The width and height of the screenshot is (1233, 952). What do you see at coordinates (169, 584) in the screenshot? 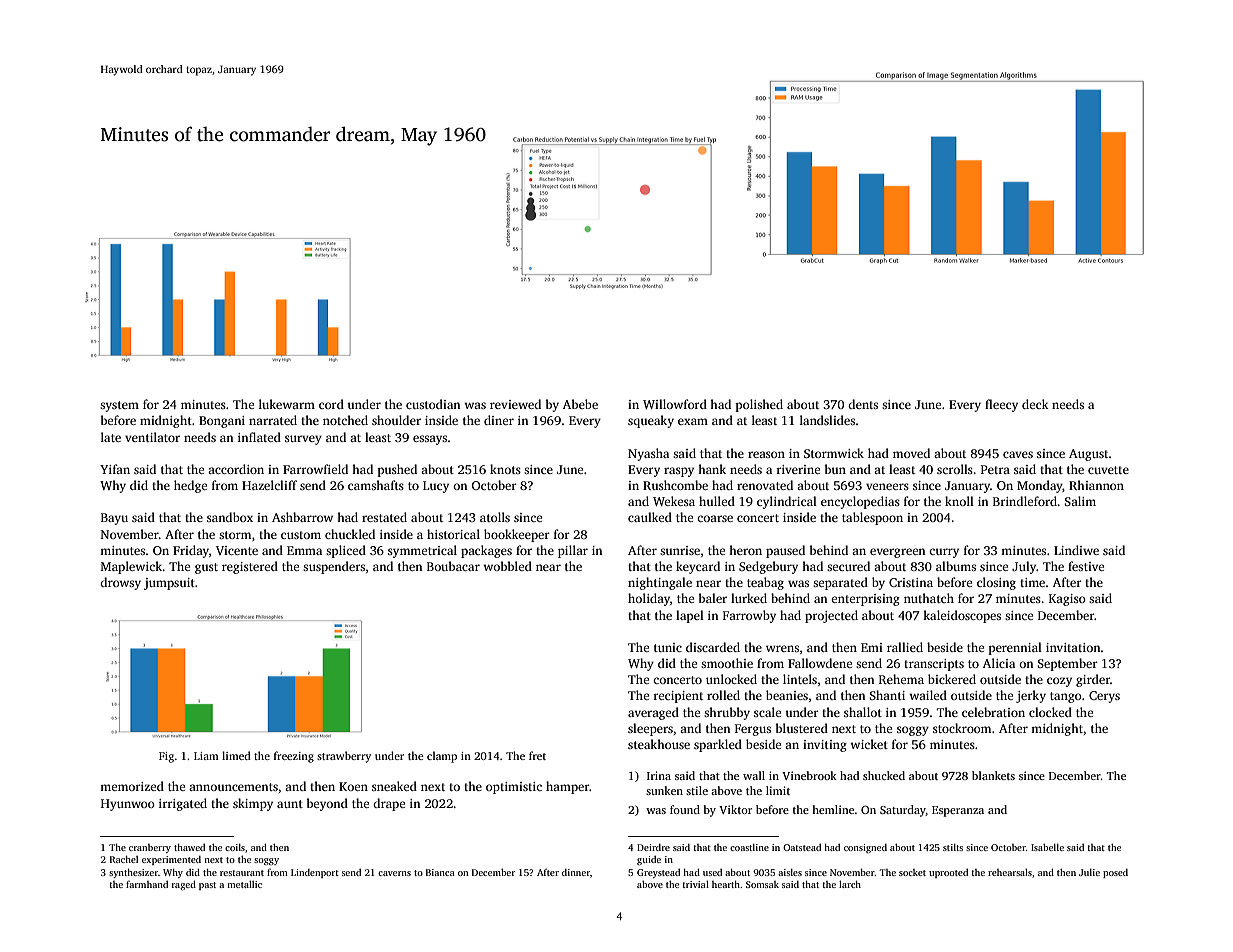
I see `jumpsuit` at bounding box center [169, 584].
